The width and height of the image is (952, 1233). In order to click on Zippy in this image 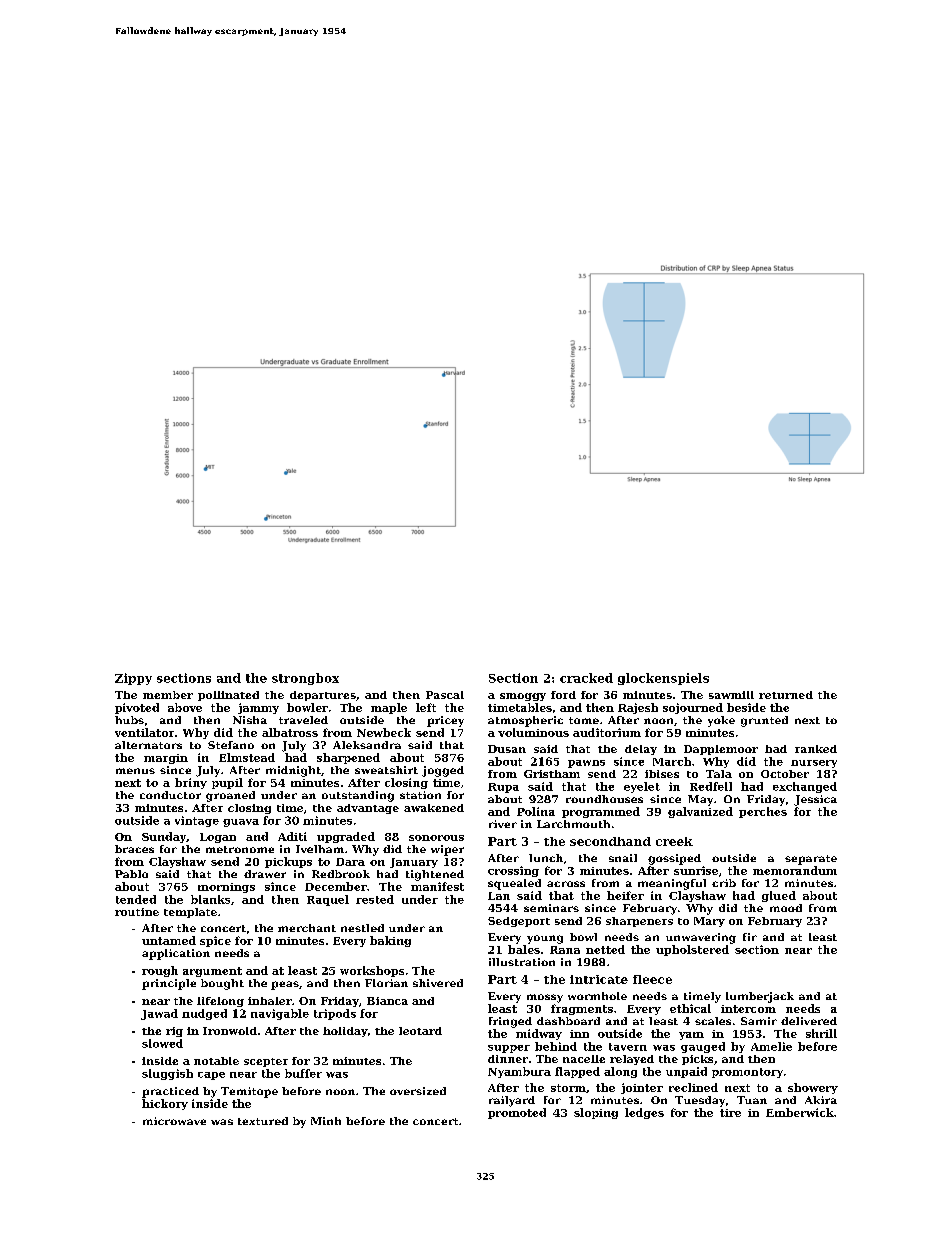, I will do `click(133, 679)`.
